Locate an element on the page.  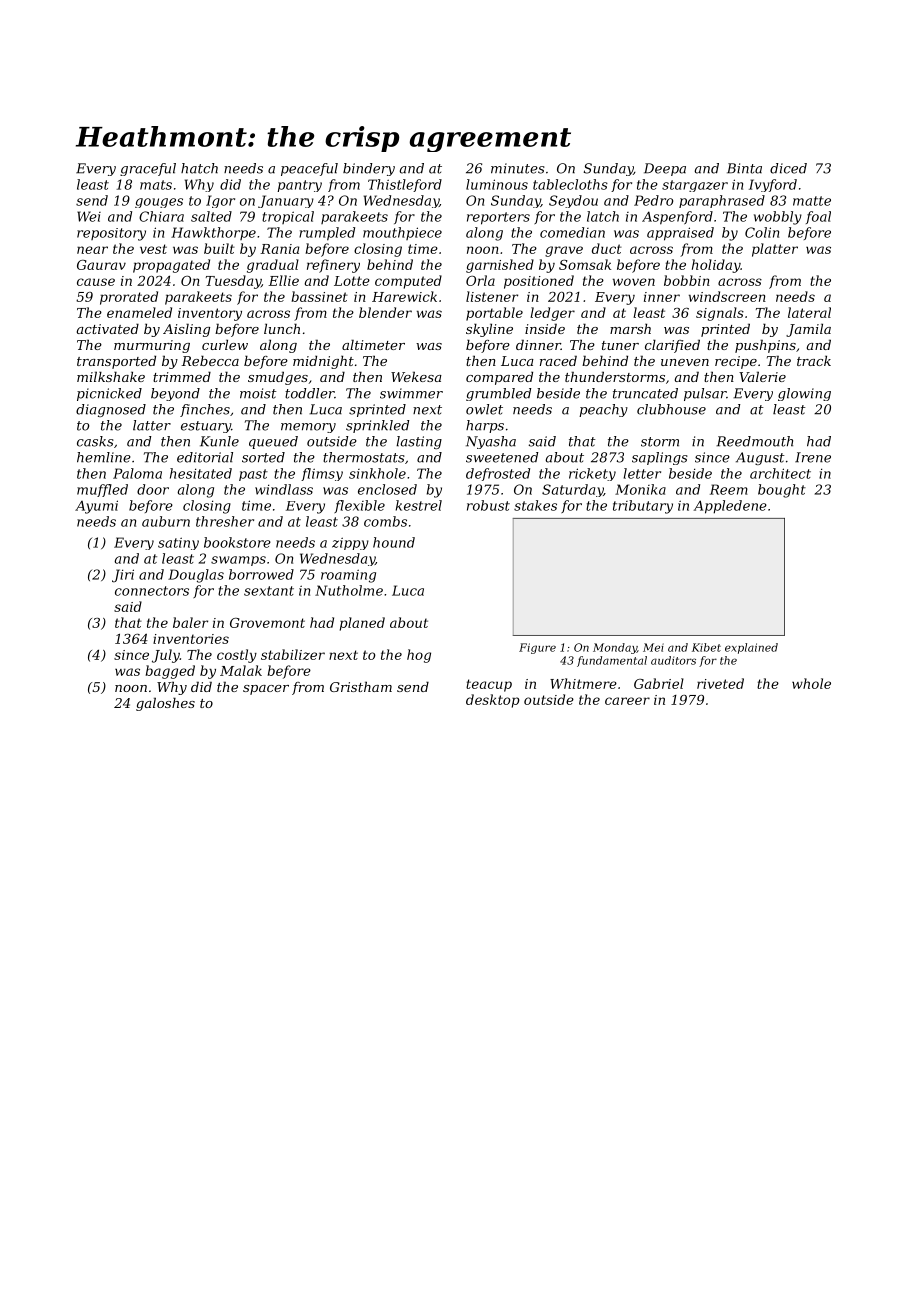
stakes is located at coordinates (535, 505).
